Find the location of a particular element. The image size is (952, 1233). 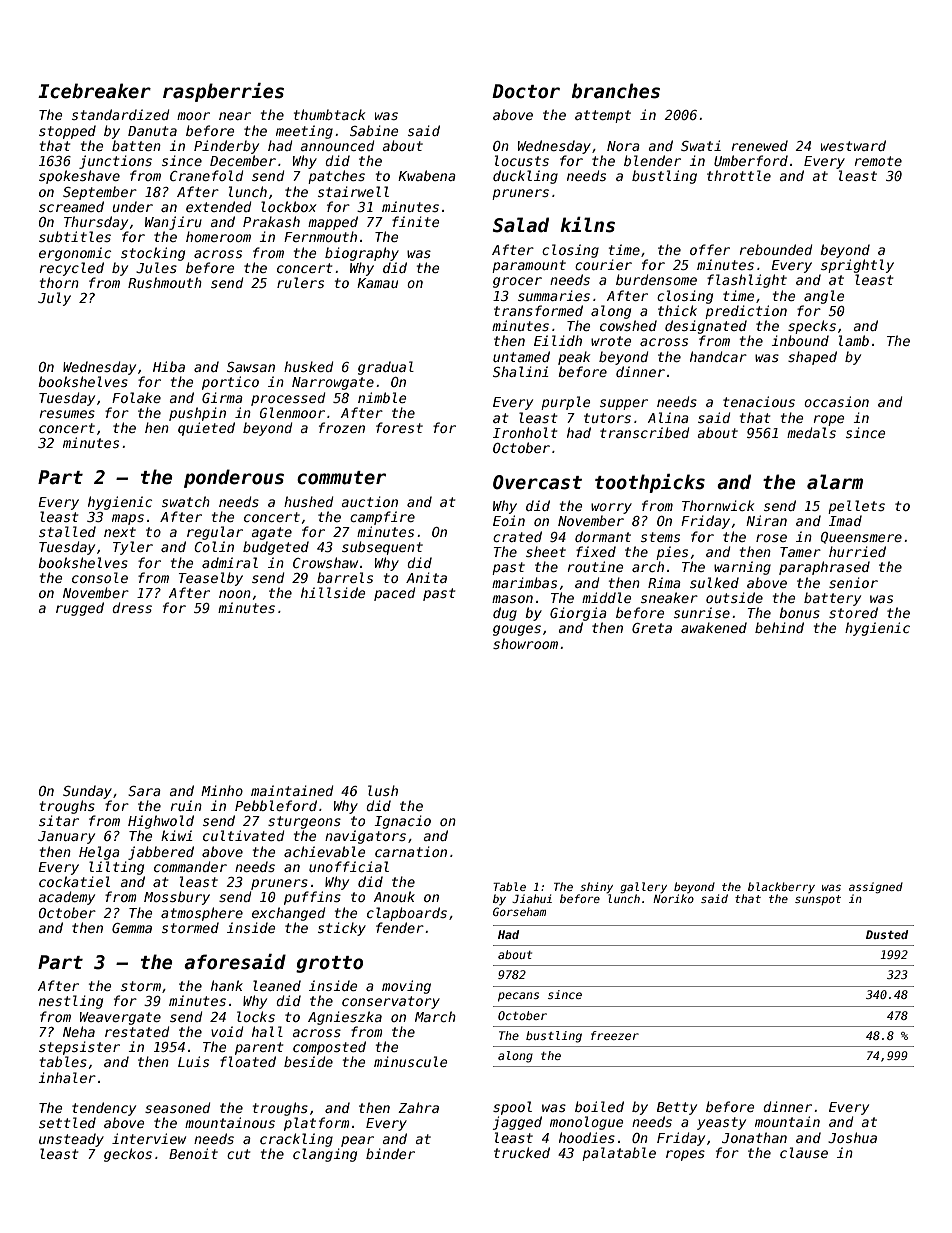

branches is located at coordinates (616, 91).
